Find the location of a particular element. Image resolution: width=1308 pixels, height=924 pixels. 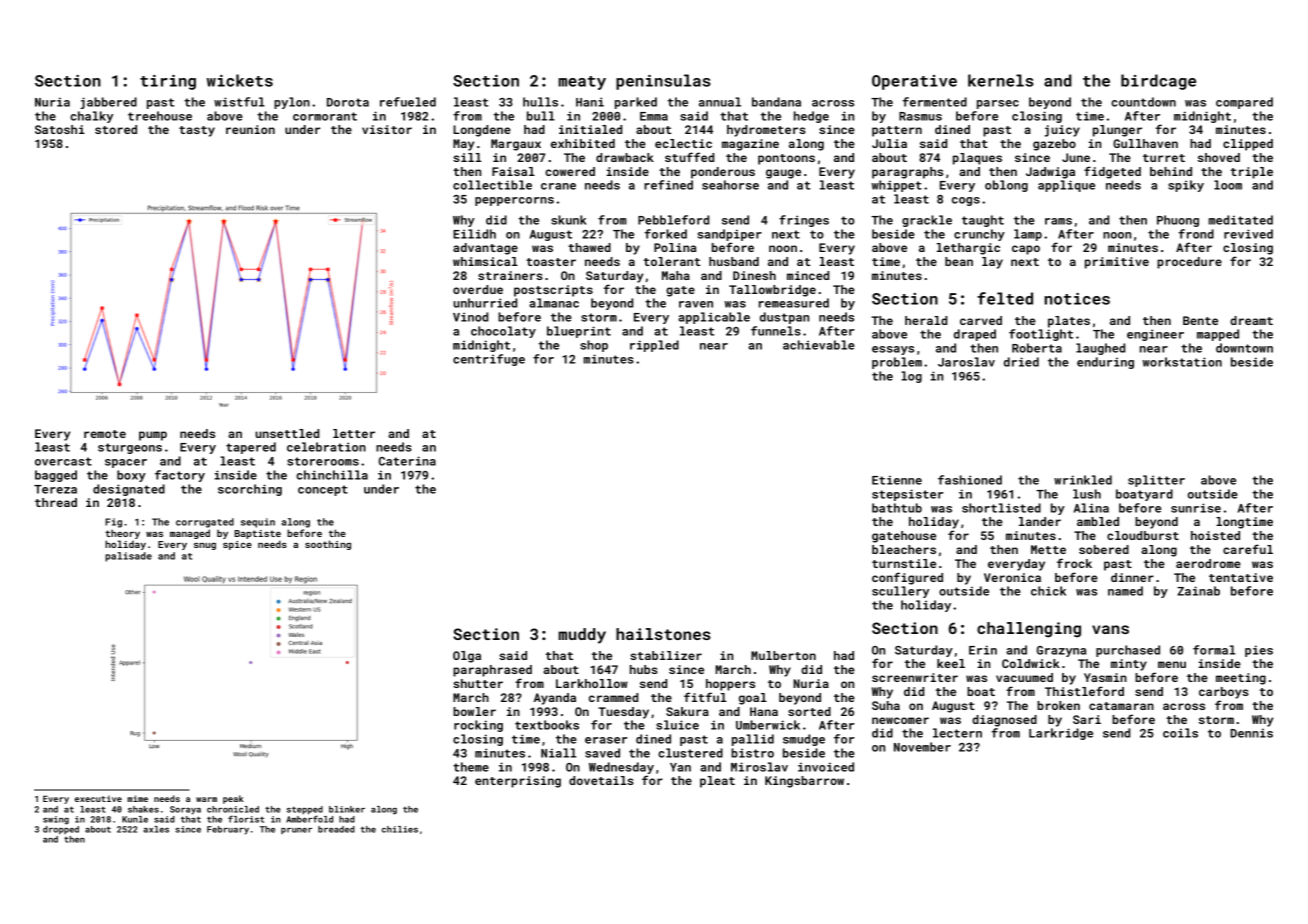

Vinod is located at coordinates (470, 317).
